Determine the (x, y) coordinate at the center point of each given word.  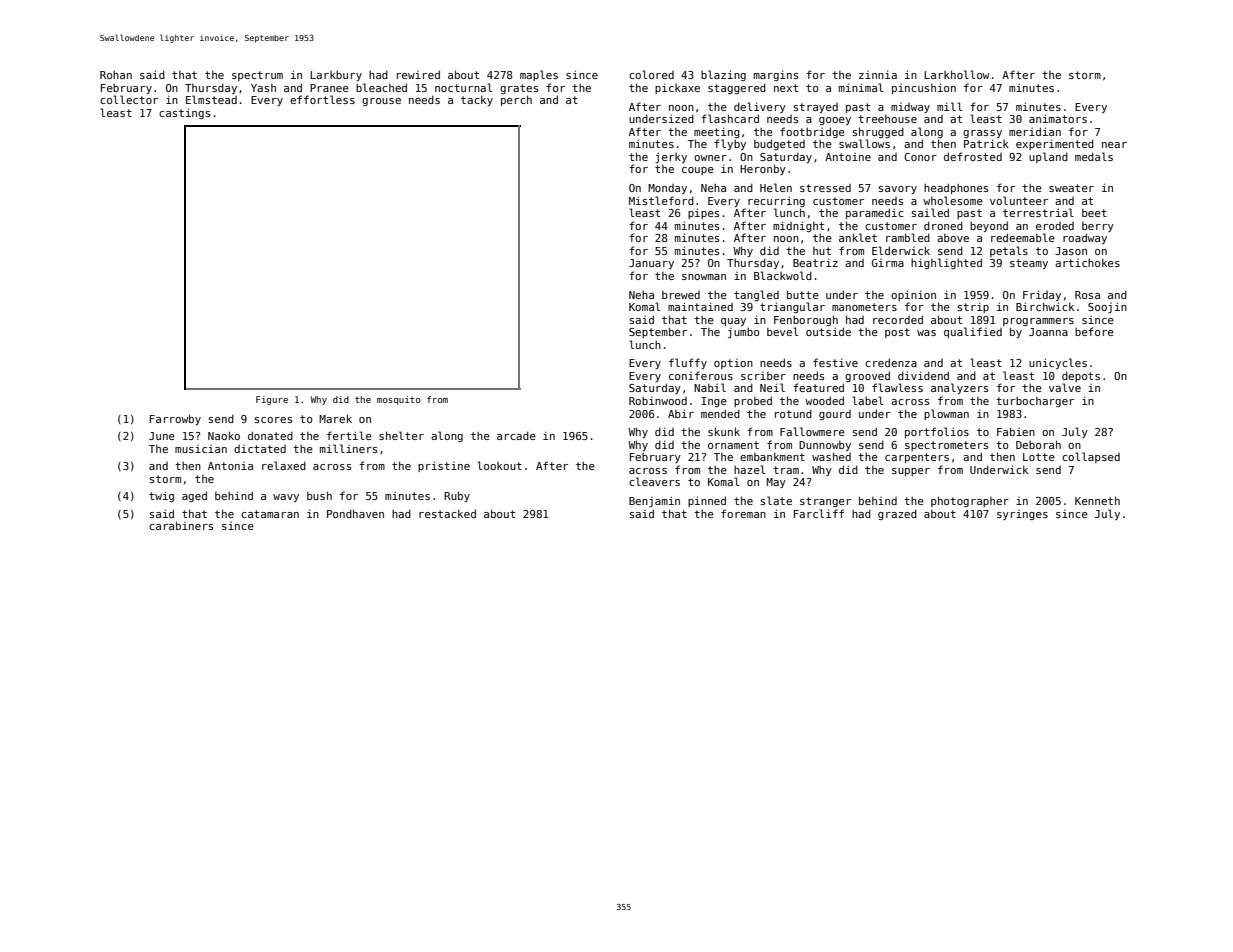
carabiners (181, 525)
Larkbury (336, 76)
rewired (418, 74)
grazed (897, 514)
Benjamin (654, 501)
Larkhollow (956, 74)
